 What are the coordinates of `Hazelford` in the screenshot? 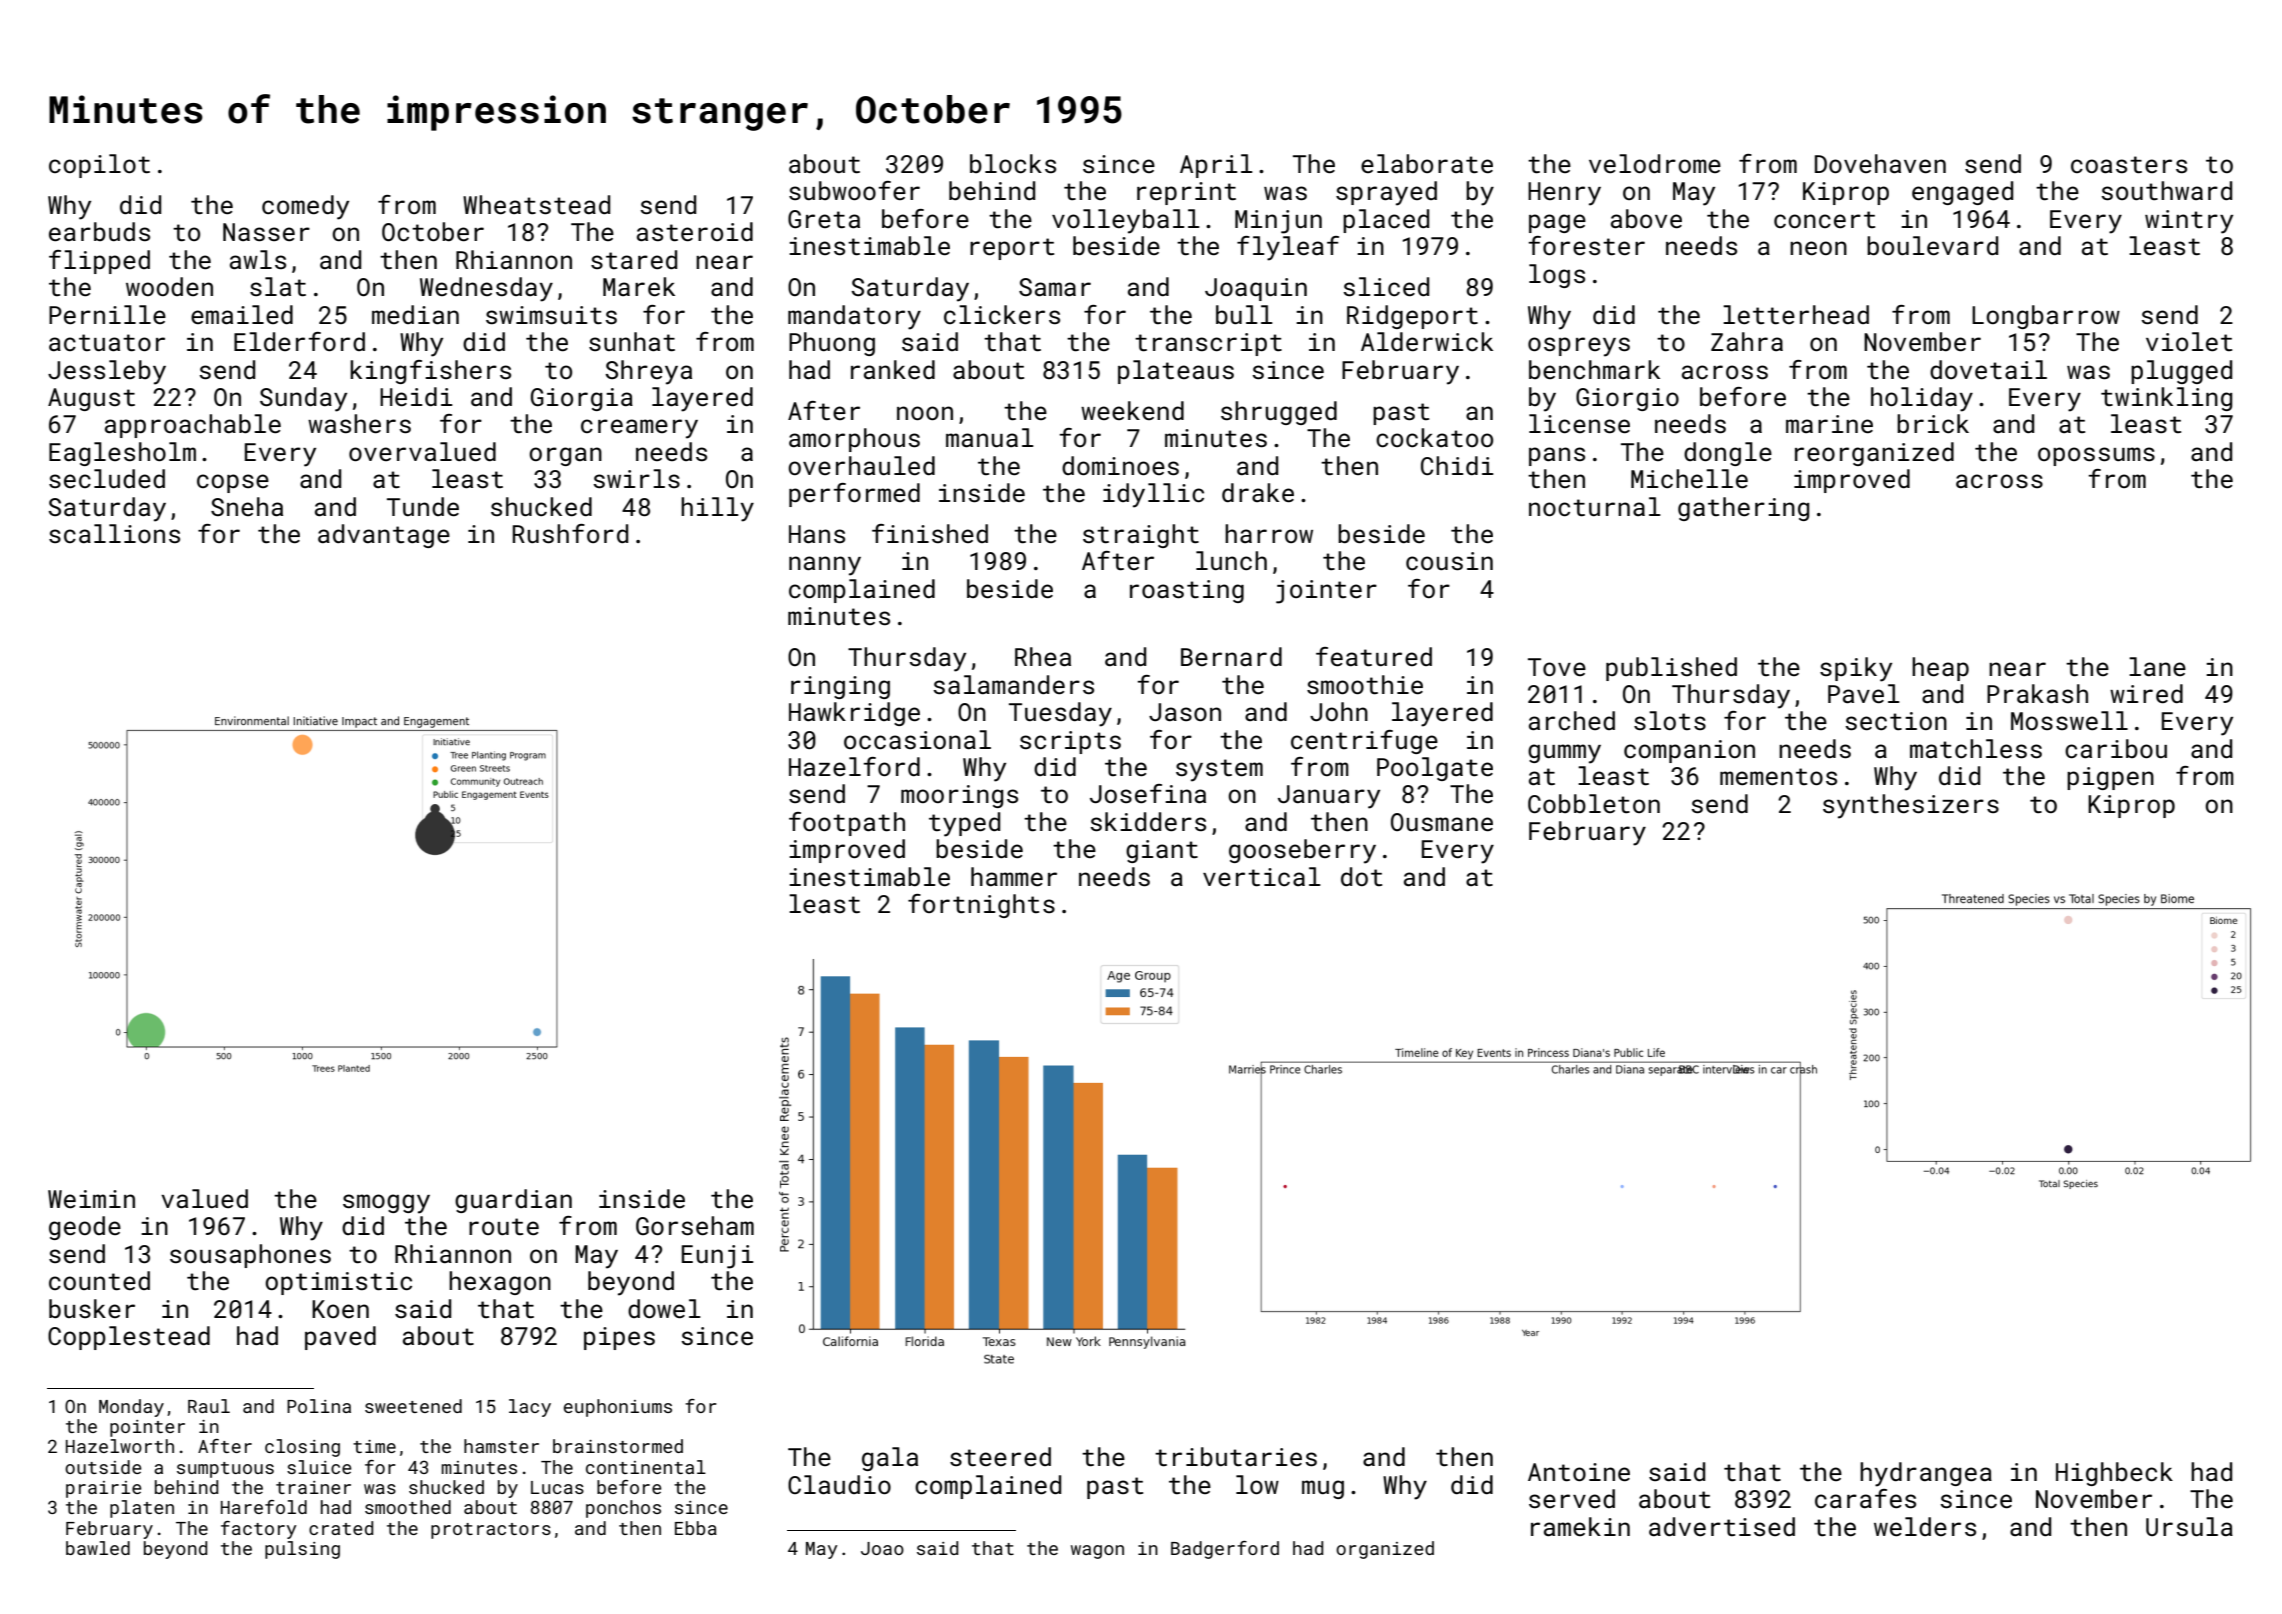 It's located at (854, 767).
